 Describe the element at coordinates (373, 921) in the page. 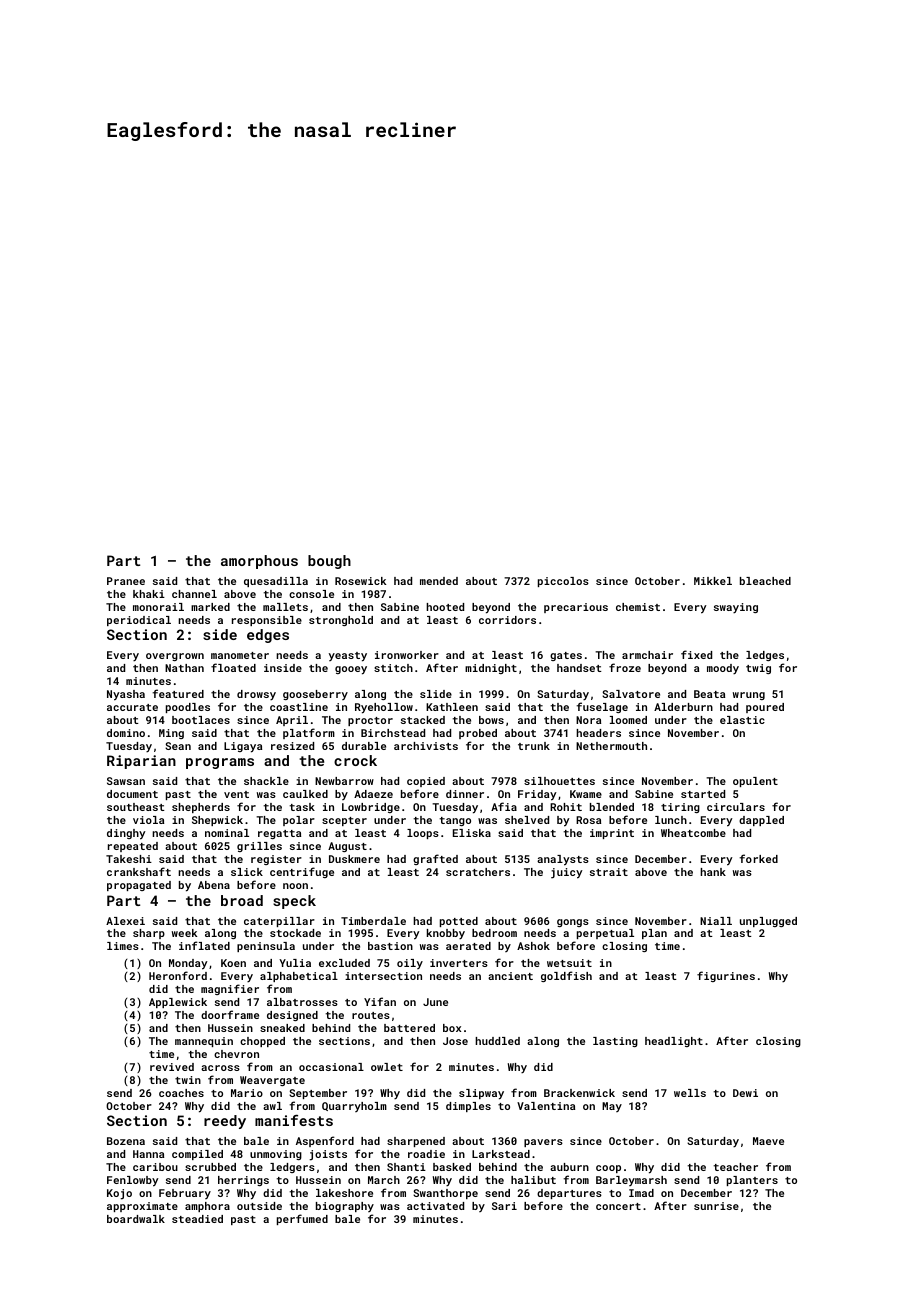

I see `Timberdale` at that location.
